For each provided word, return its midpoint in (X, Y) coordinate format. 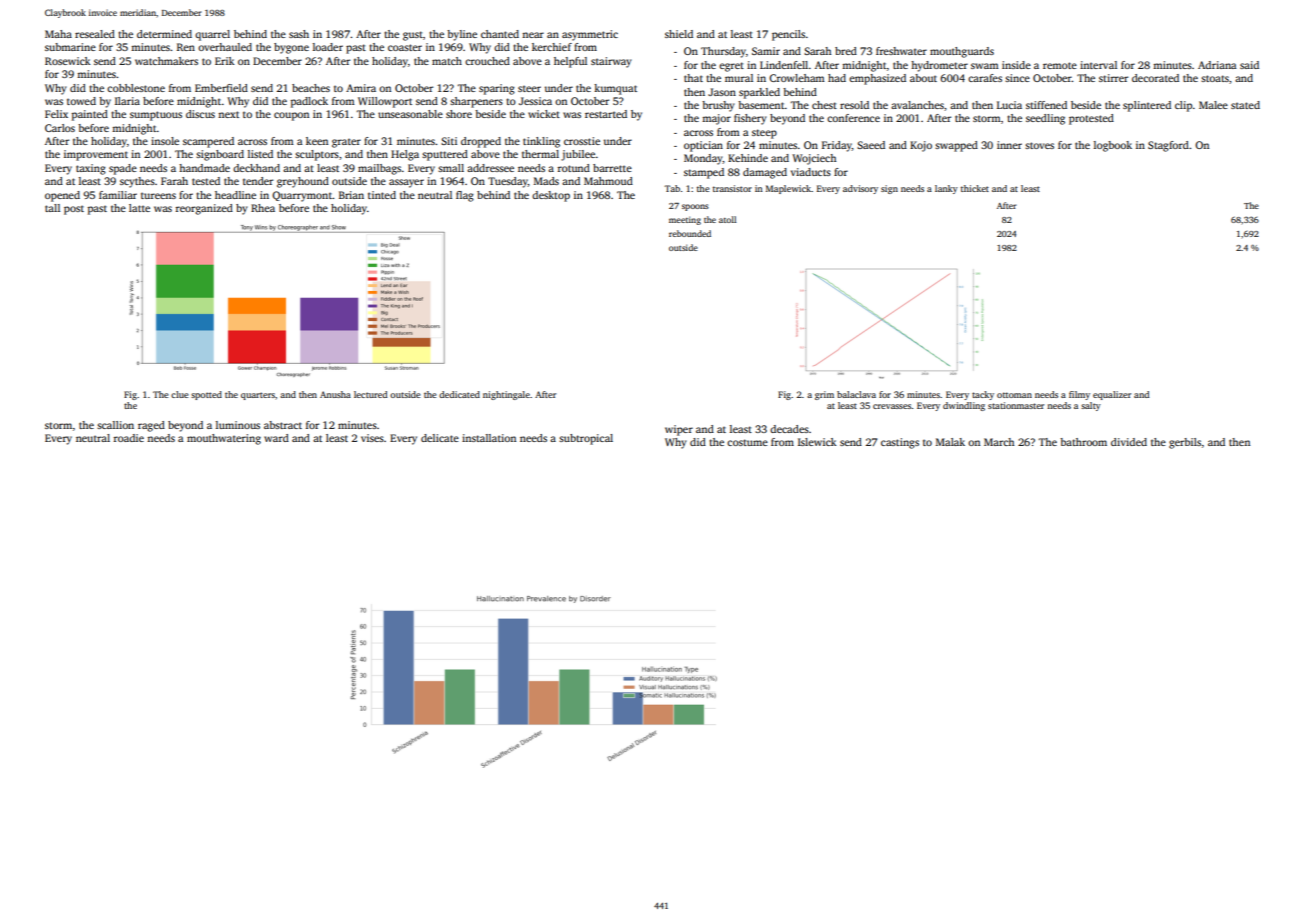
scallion (115, 425)
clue (180, 394)
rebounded (690, 233)
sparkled (759, 93)
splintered (1147, 106)
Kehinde (748, 158)
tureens (158, 196)
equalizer (1112, 395)
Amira (361, 88)
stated (1245, 105)
